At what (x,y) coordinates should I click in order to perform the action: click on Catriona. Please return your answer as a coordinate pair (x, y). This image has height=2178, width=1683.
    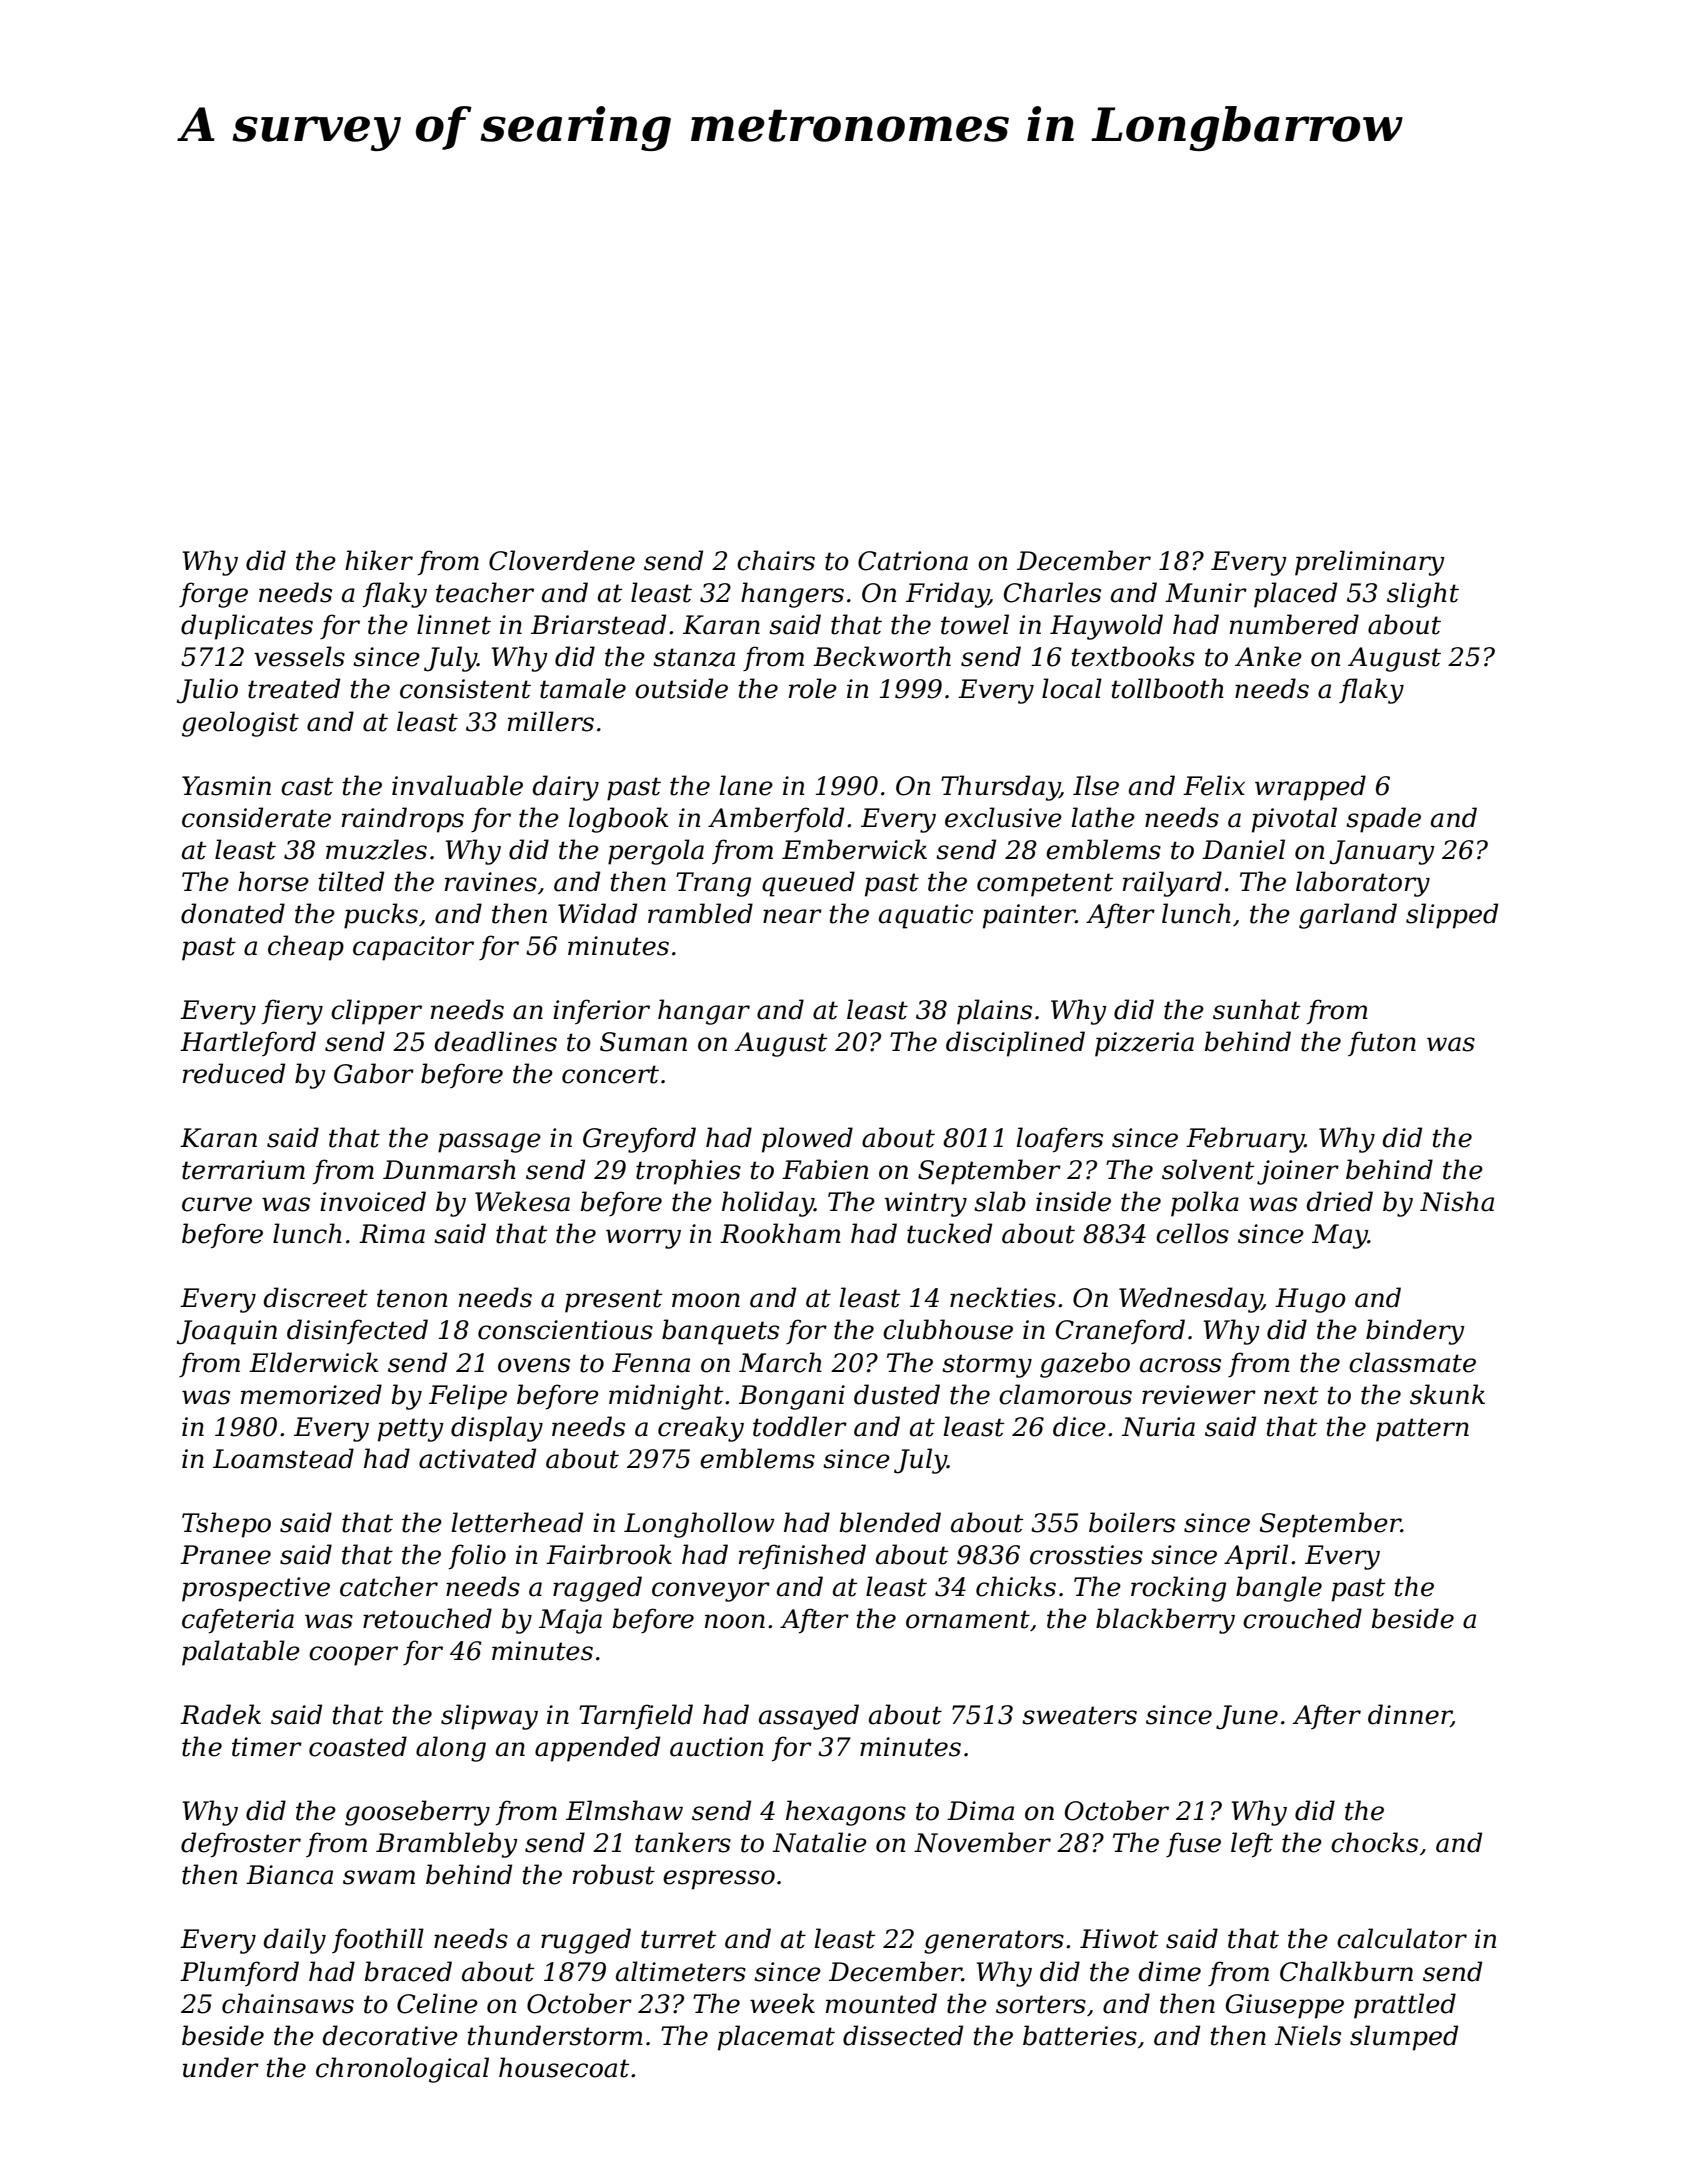
    Looking at the image, I should click on (913, 561).
